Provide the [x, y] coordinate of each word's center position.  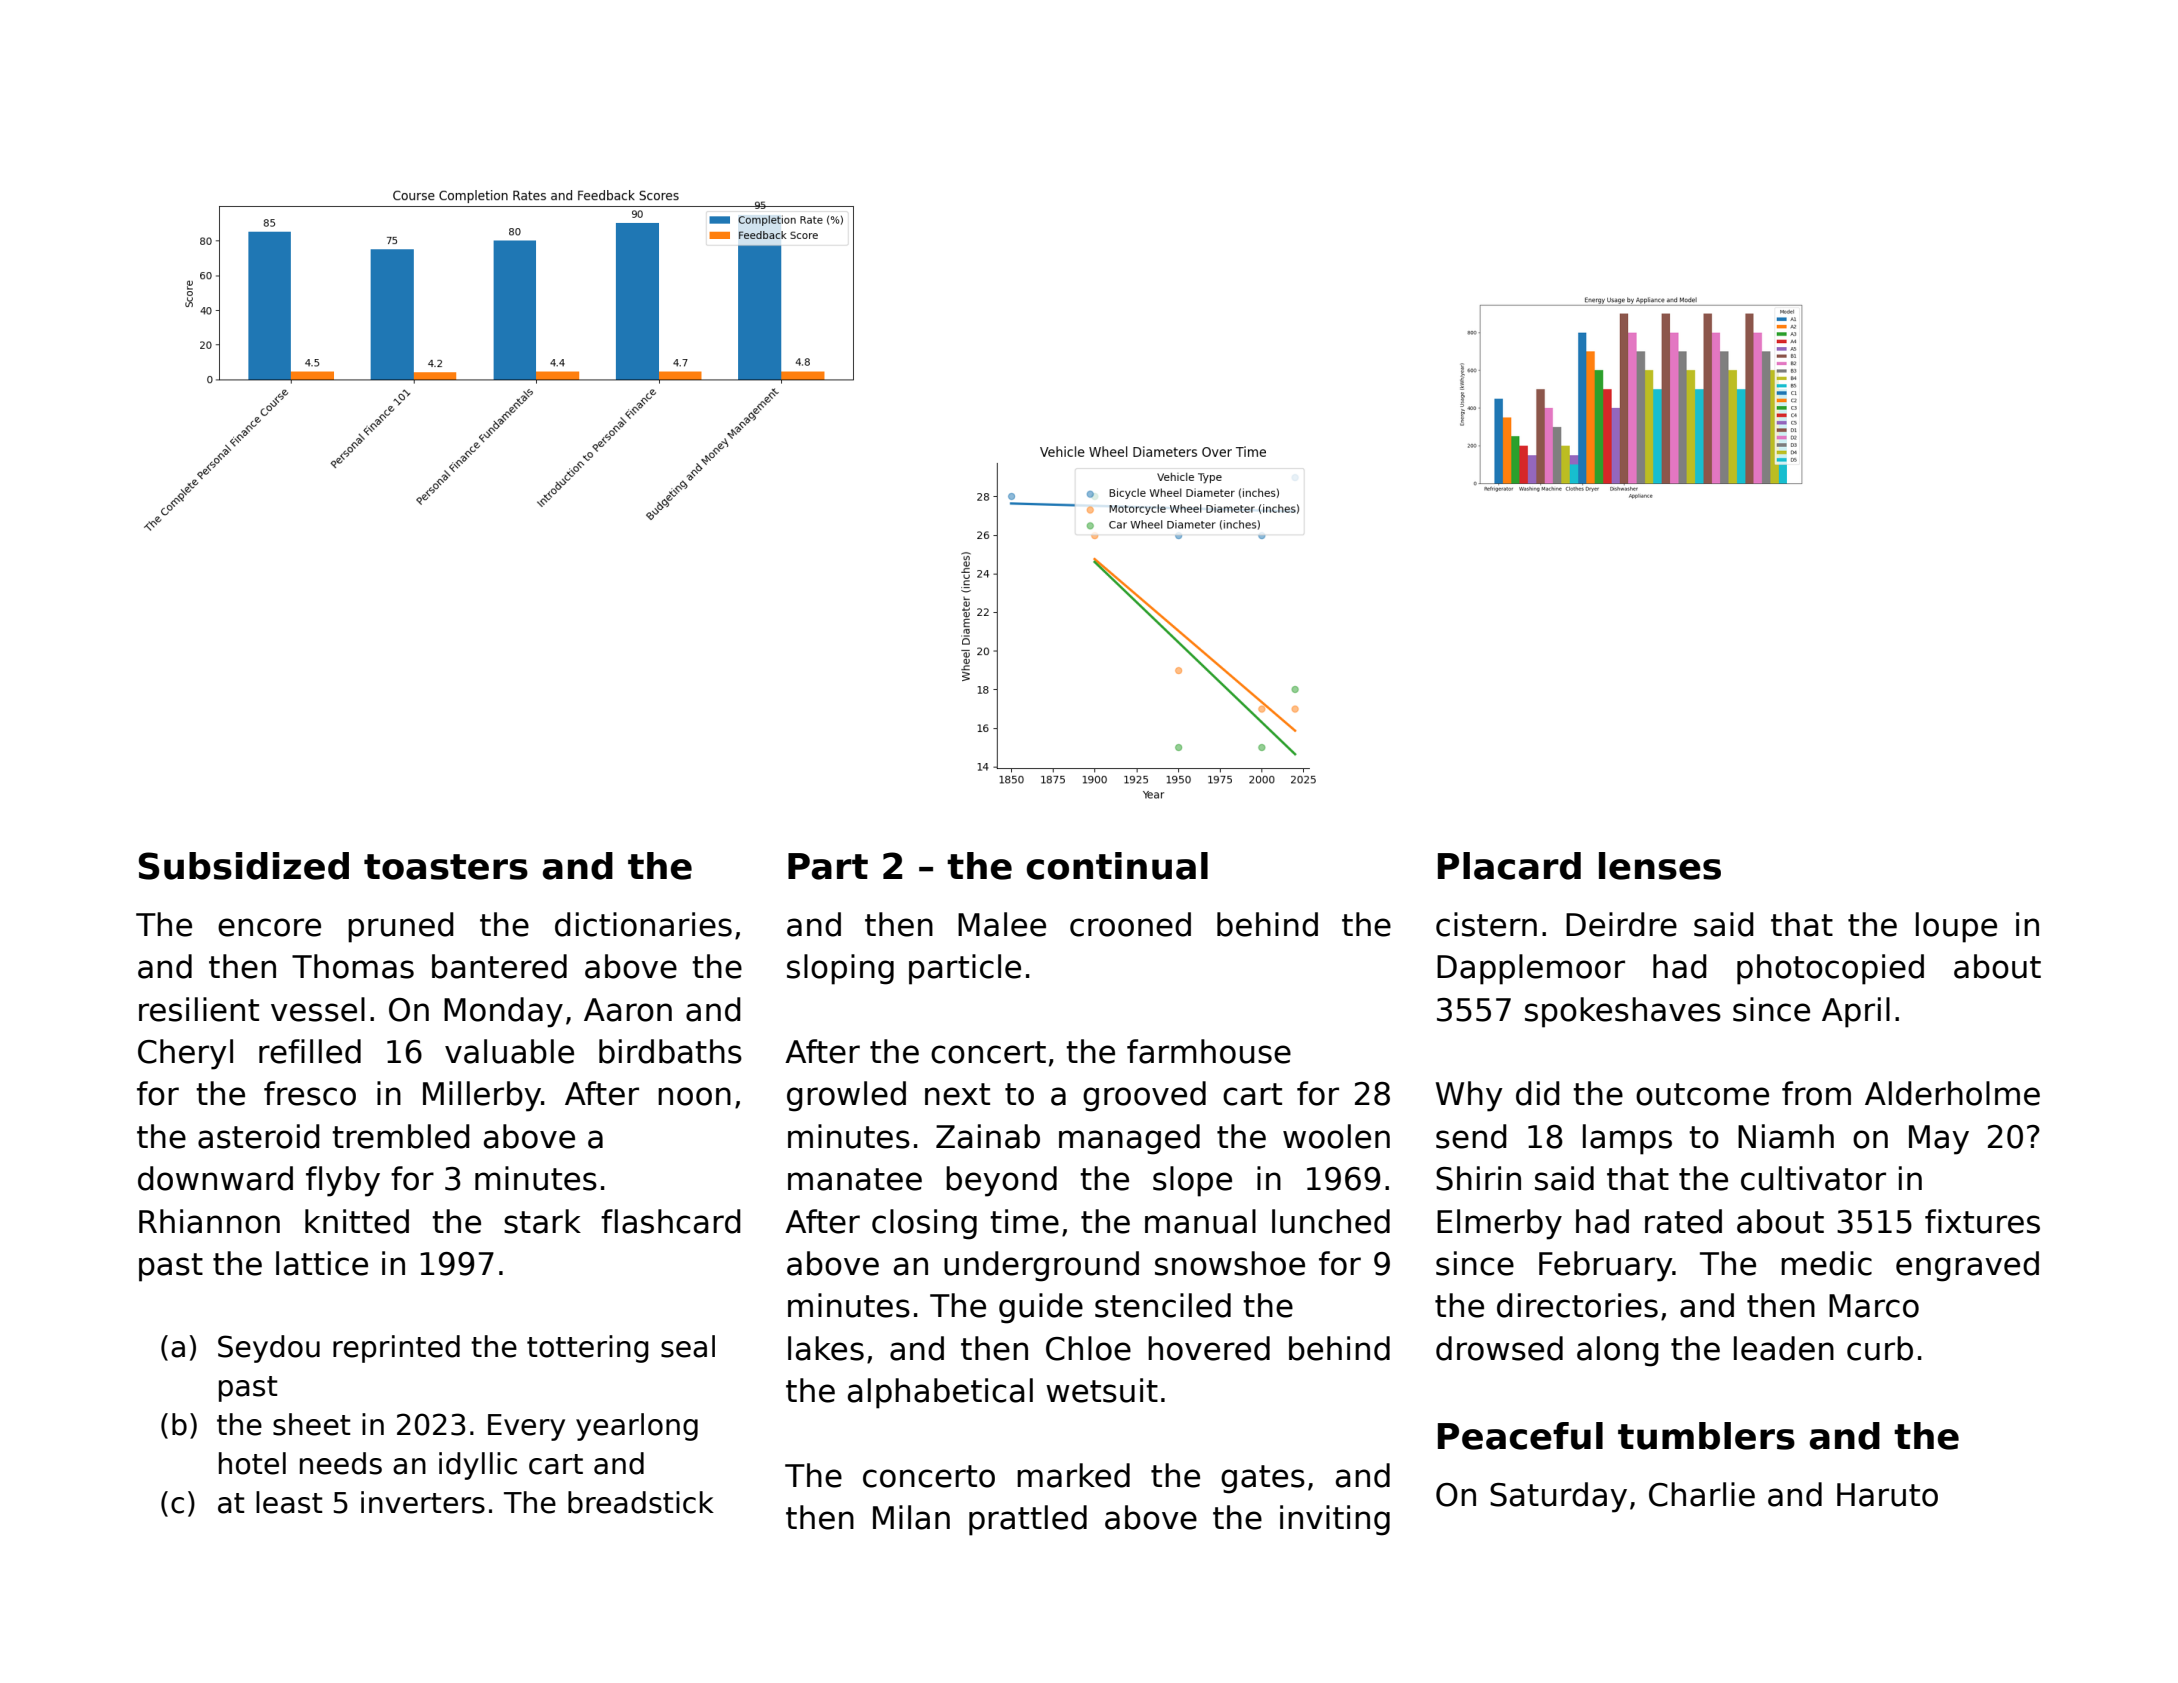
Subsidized [244, 866]
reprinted [396, 1349]
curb [1880, 1348]
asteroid [259, 1136]
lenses [1660, 866]
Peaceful [1520, 1436]
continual [1117, 866]
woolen [1336, 1136]
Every [526, 1427]
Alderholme [1952, 1093]
